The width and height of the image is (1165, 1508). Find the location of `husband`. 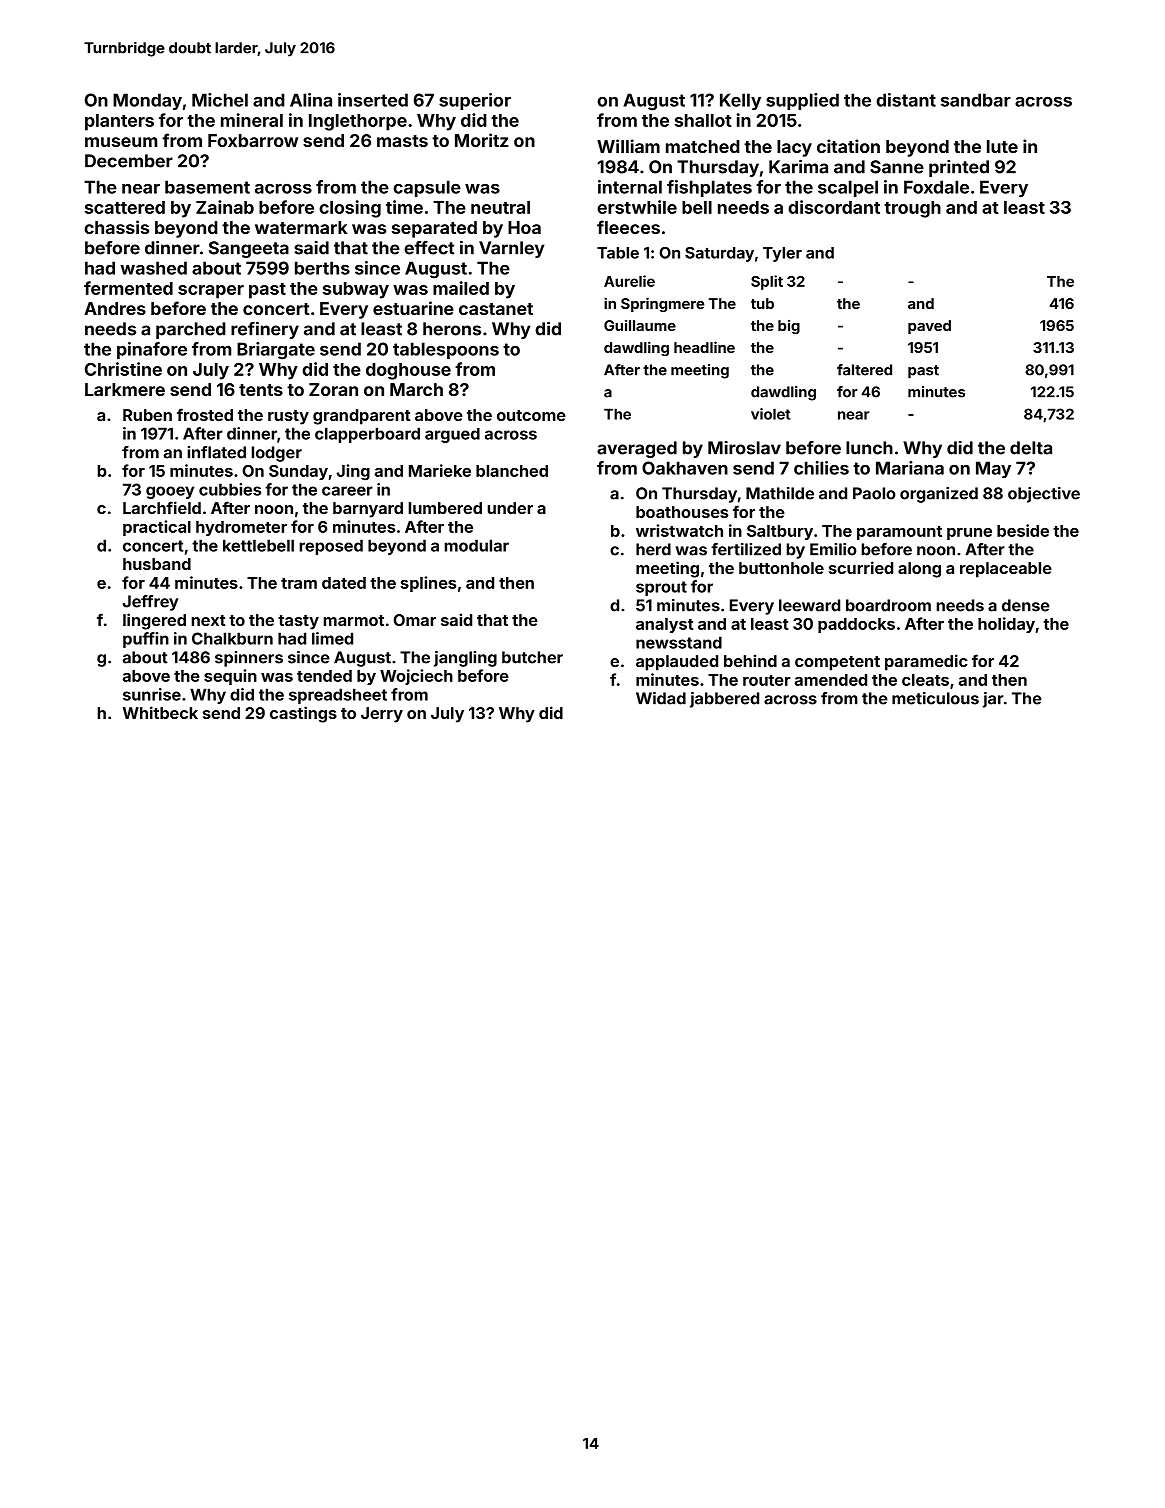

husband is located at coordinates (157, 564).
